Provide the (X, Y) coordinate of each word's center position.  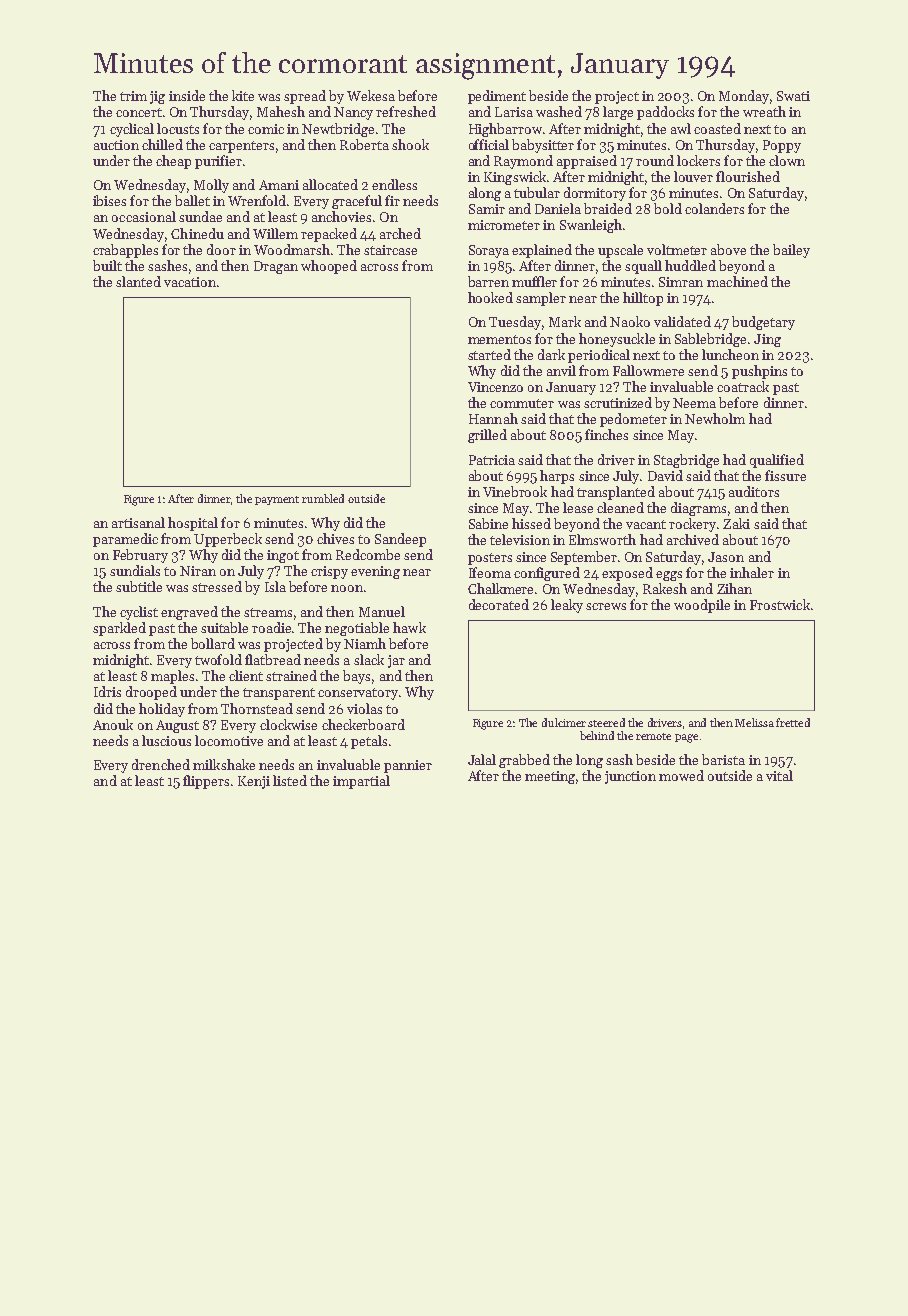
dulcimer (564, 722)
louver (693, 176)
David (665, 475)
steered (606, 722)
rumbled (323, 498)
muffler (534, 281)
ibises (109, 200)
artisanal (138, 522)
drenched (161, 764)
